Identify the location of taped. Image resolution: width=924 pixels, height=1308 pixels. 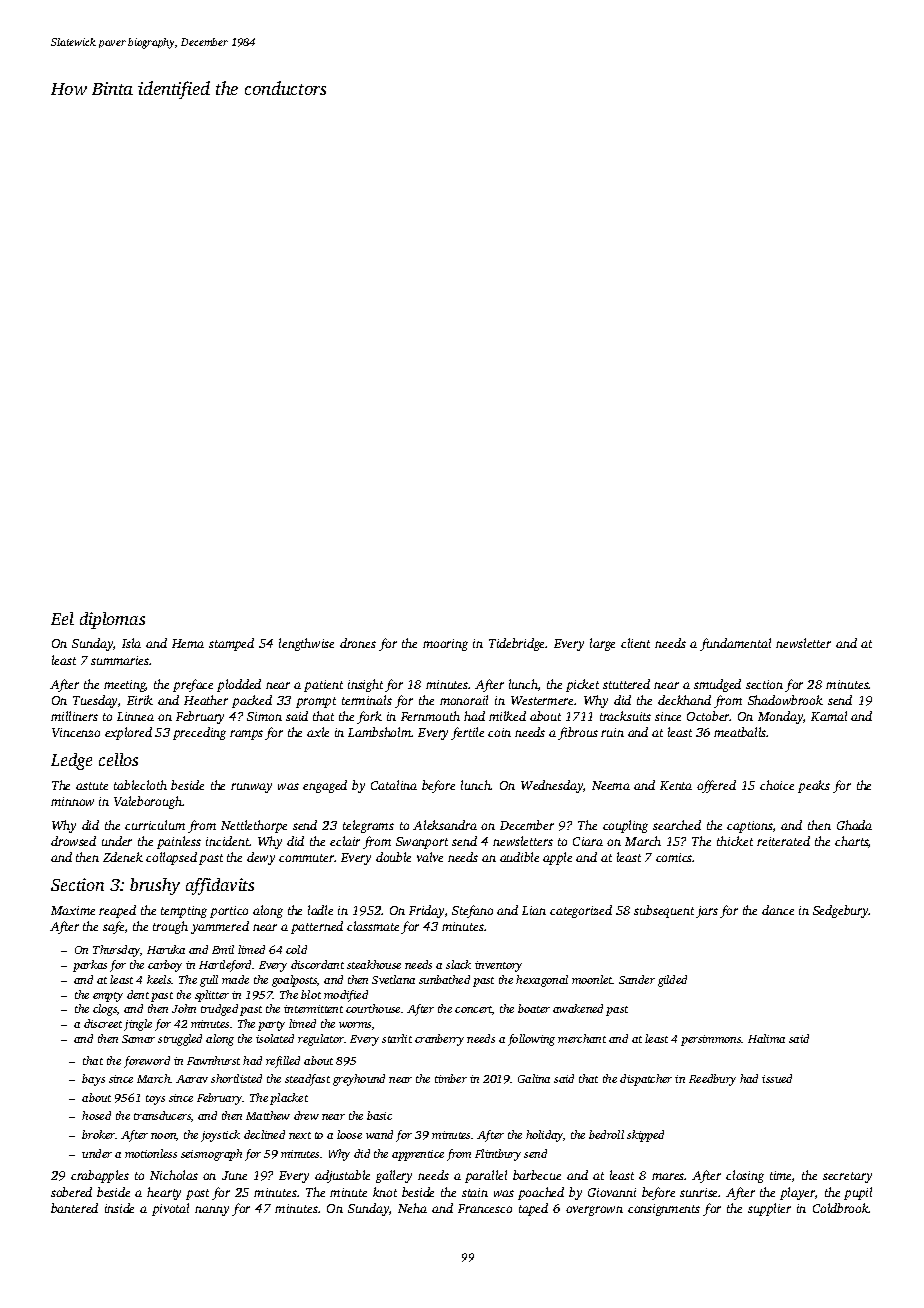
(533, 1209).
